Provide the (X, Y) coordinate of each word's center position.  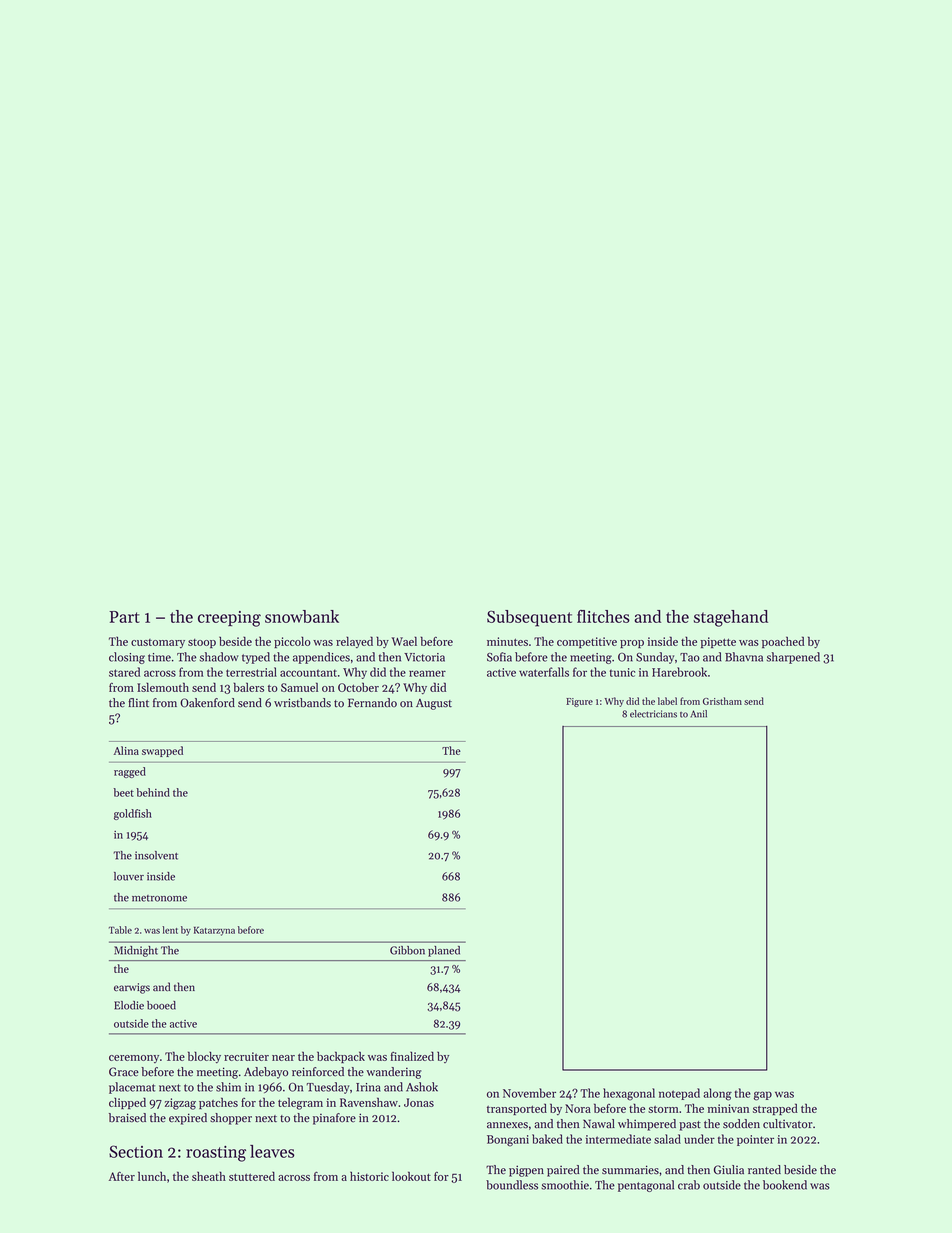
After (122, 1176)
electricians (653, 714)
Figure (579, 702)
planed (444, 951)
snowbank (302, 616)
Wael (404, 641)
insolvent (156, 855)
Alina (126, 750)
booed (161, 1005)
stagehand (730, 618)
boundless (512, 1185)
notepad (679, 1094)
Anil (698, 714)
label (667, 701)
